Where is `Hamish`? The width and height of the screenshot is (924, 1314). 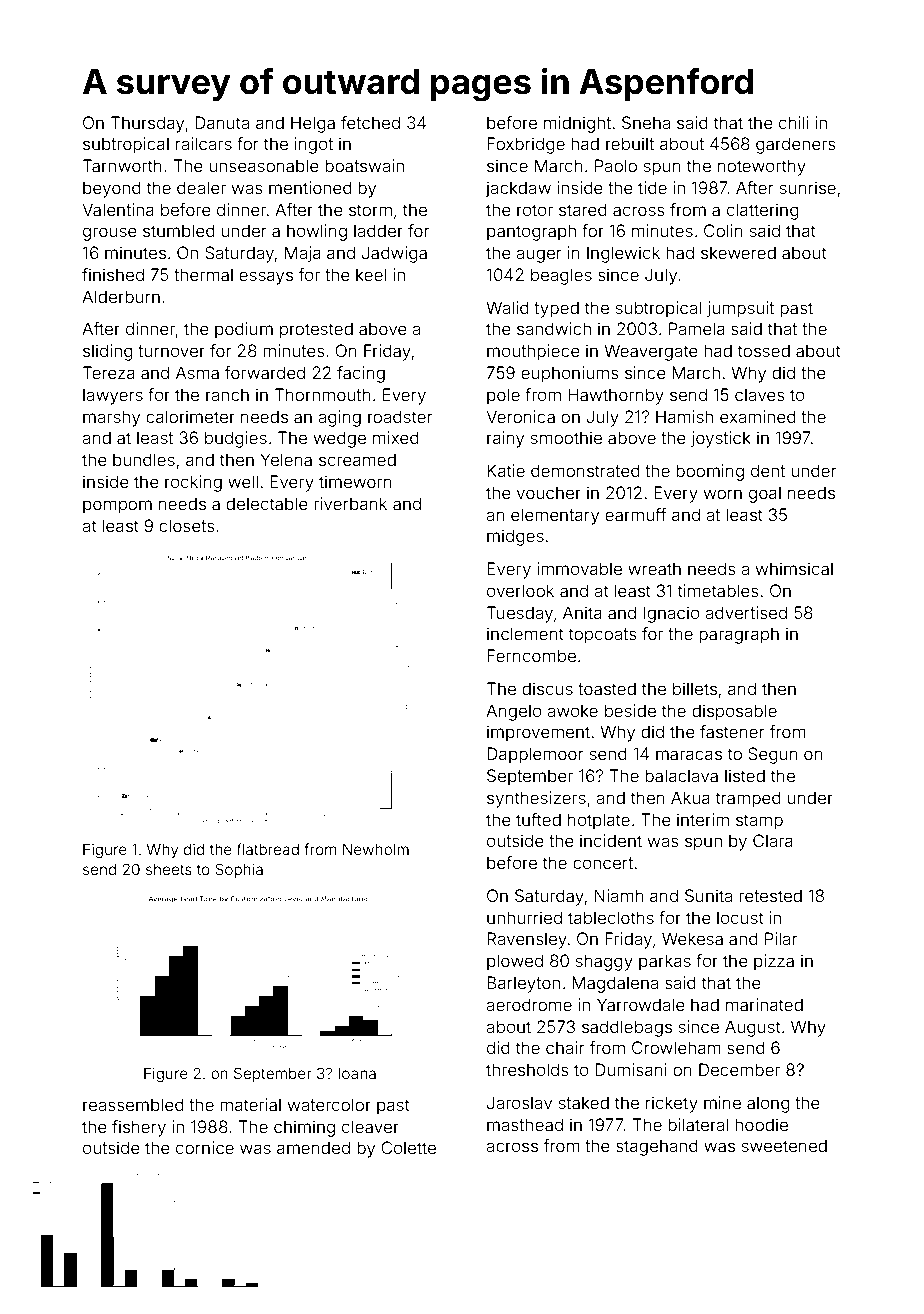
Hamish is located at coordinates (684, 416).
